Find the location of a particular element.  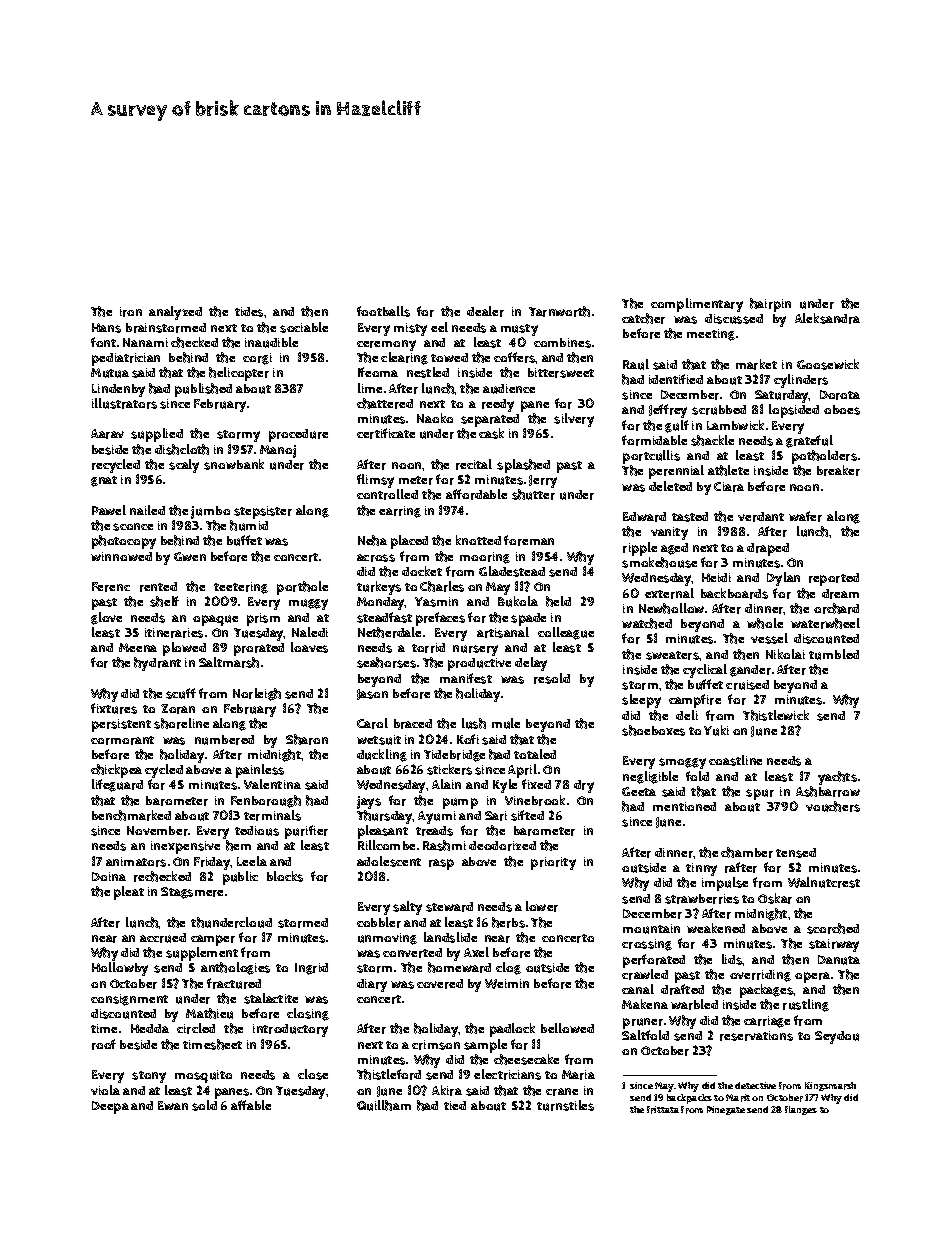

Gladestead is located at coordinates (512, 571).
